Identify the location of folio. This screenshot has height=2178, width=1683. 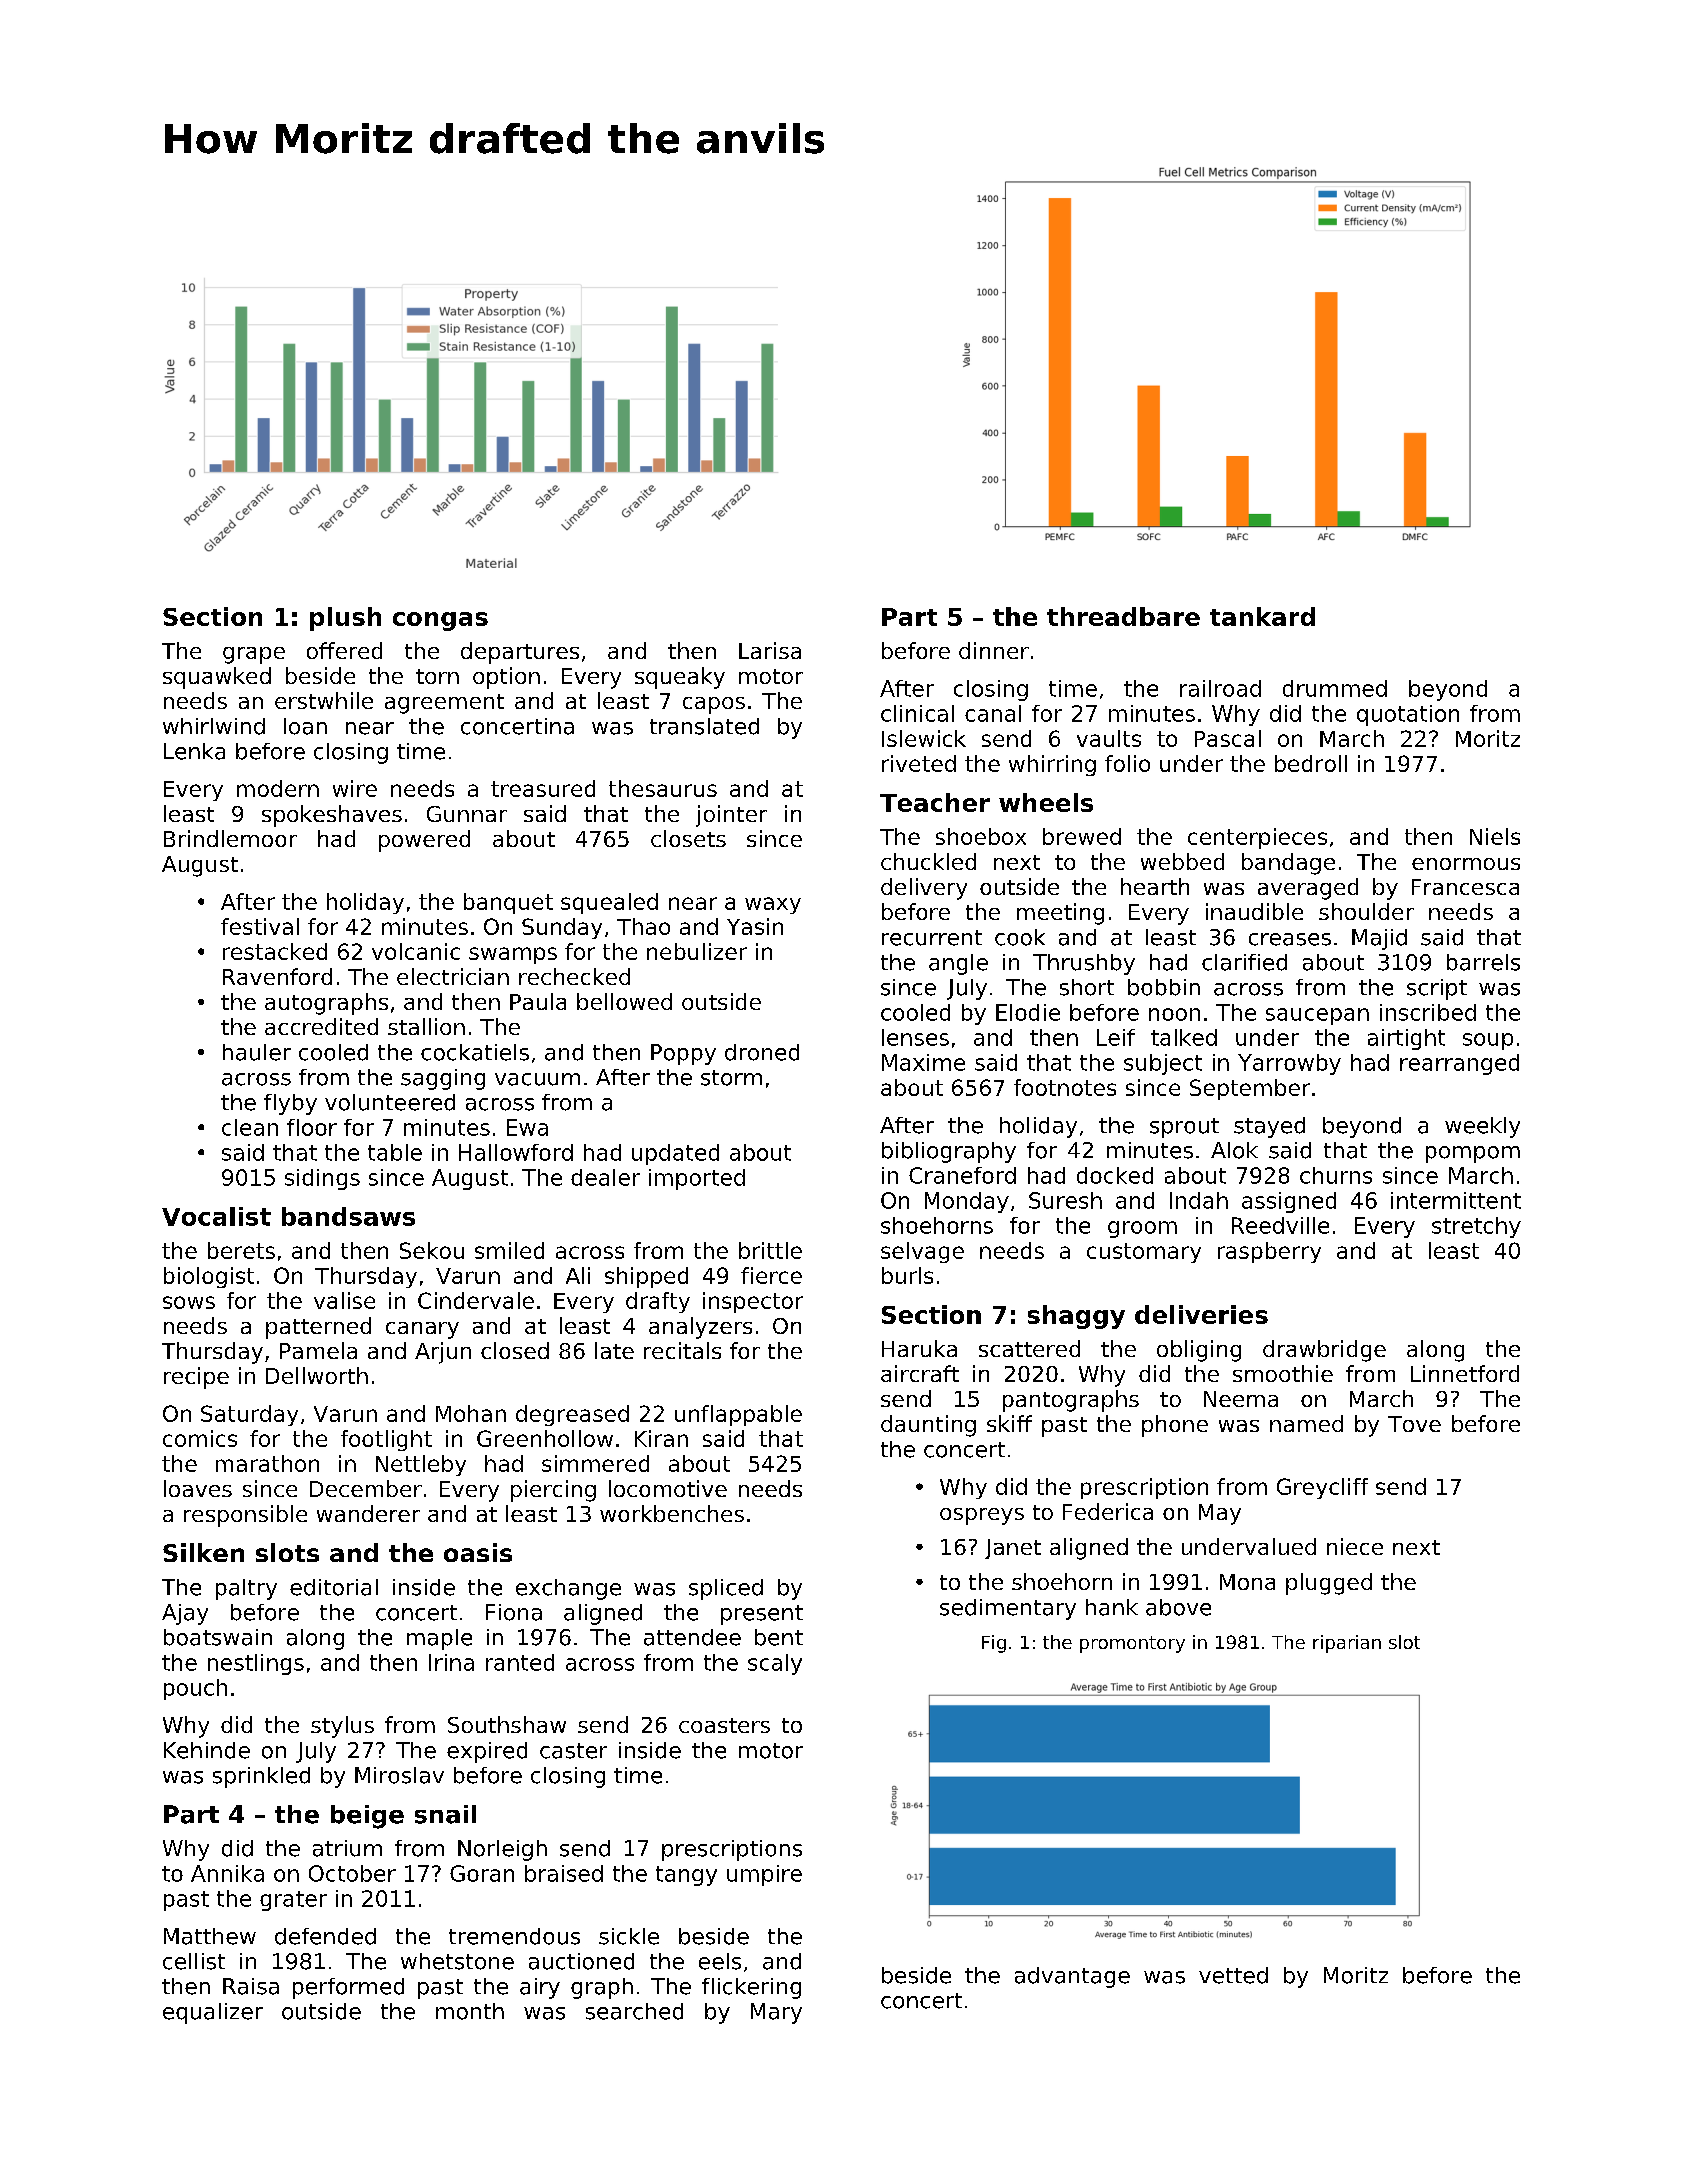
(1127, 763).
